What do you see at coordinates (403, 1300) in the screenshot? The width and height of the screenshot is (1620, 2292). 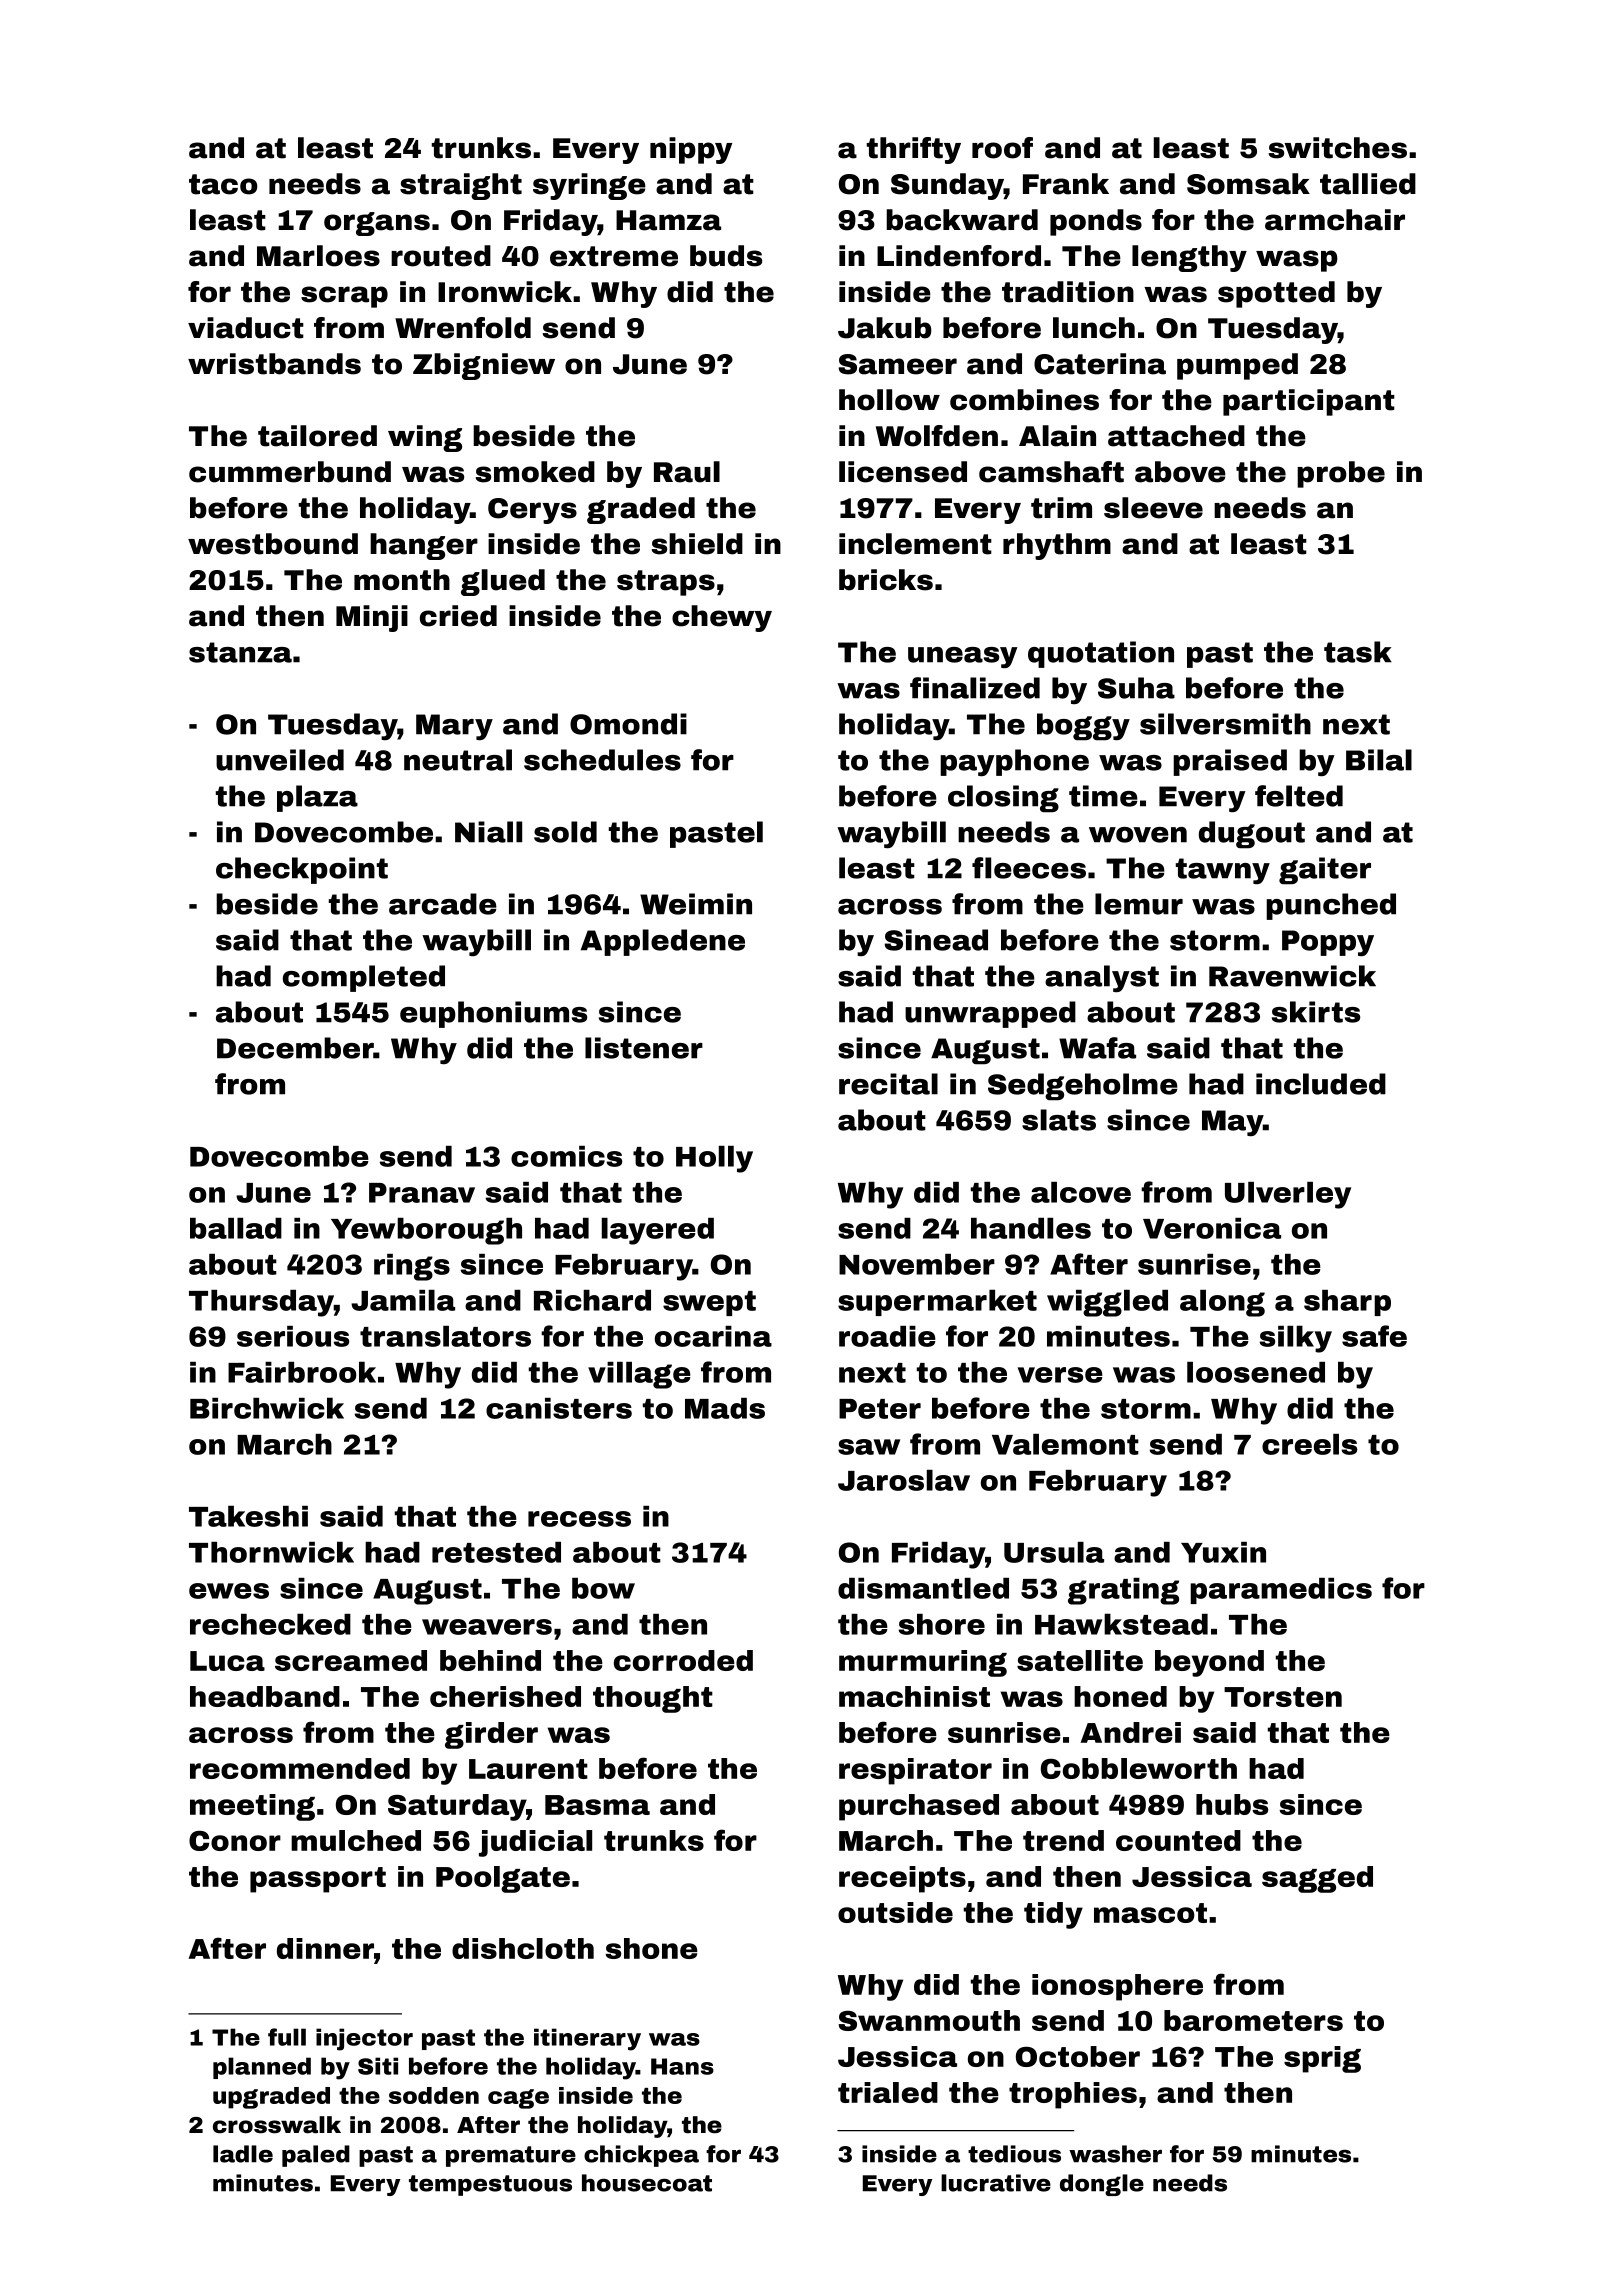 I see `Jamila` at bounding box center [403, 1300].
